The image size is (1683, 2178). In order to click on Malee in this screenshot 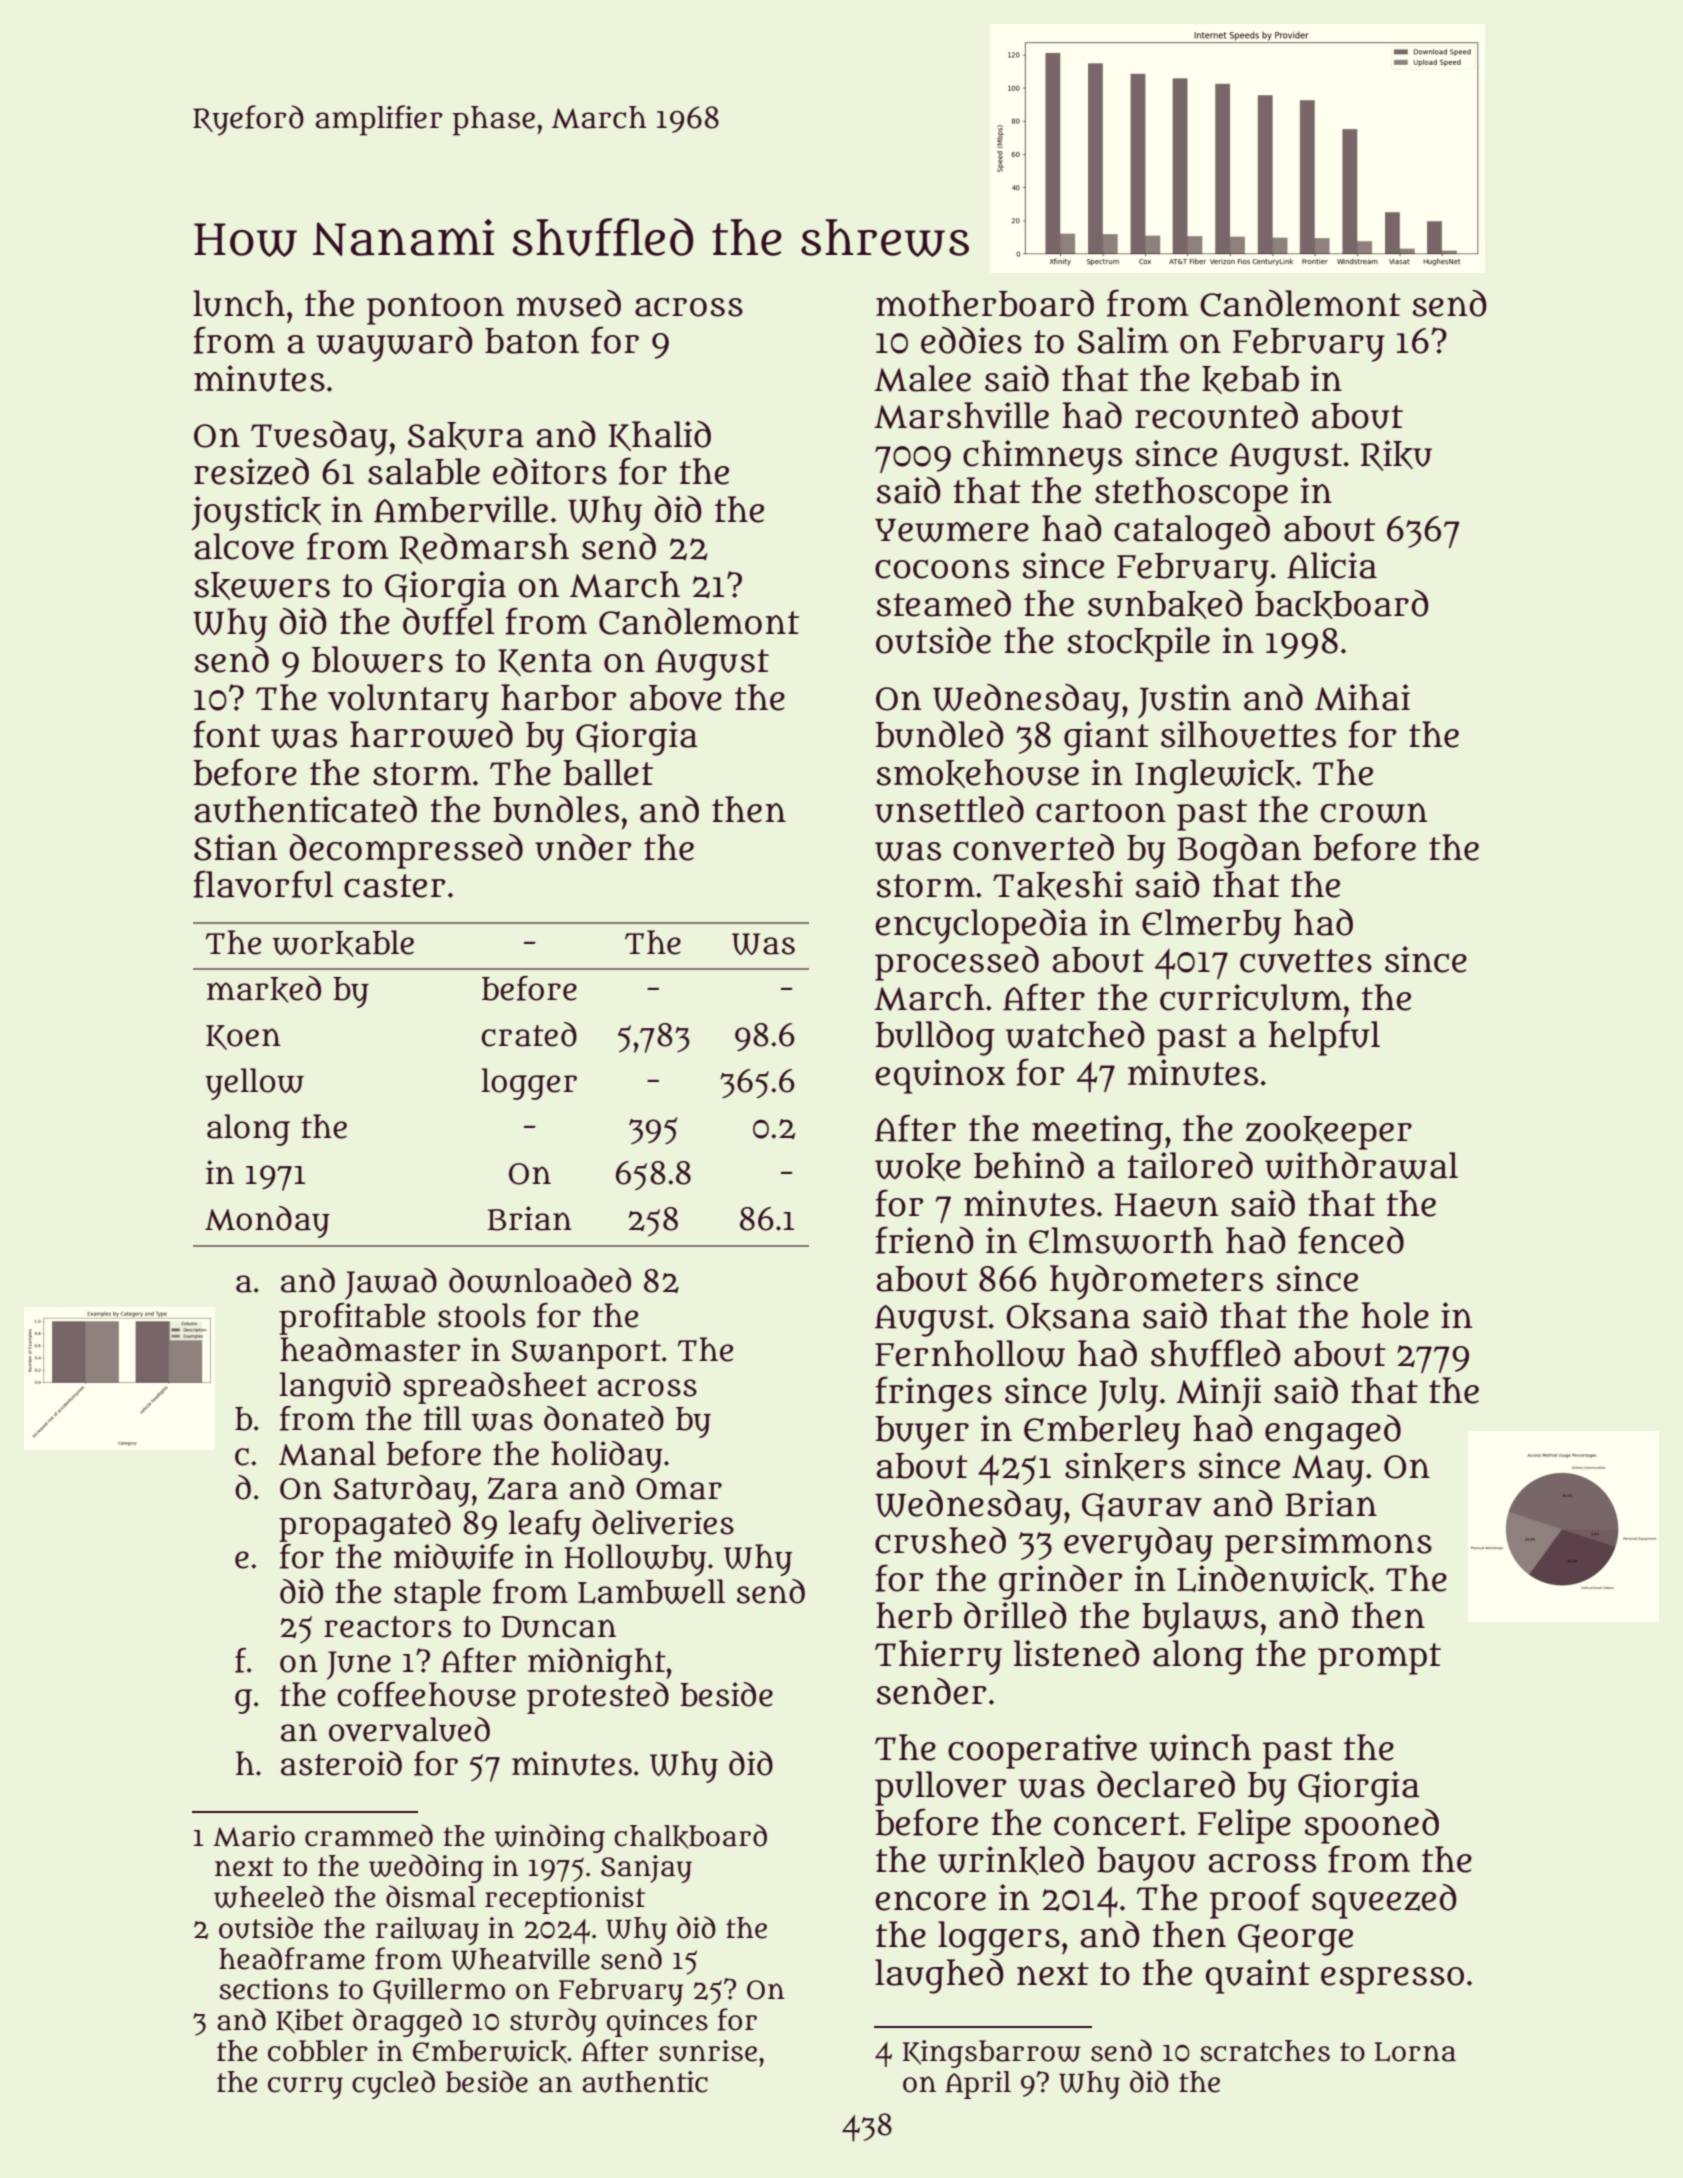, I will do `click(922, 378)`.
